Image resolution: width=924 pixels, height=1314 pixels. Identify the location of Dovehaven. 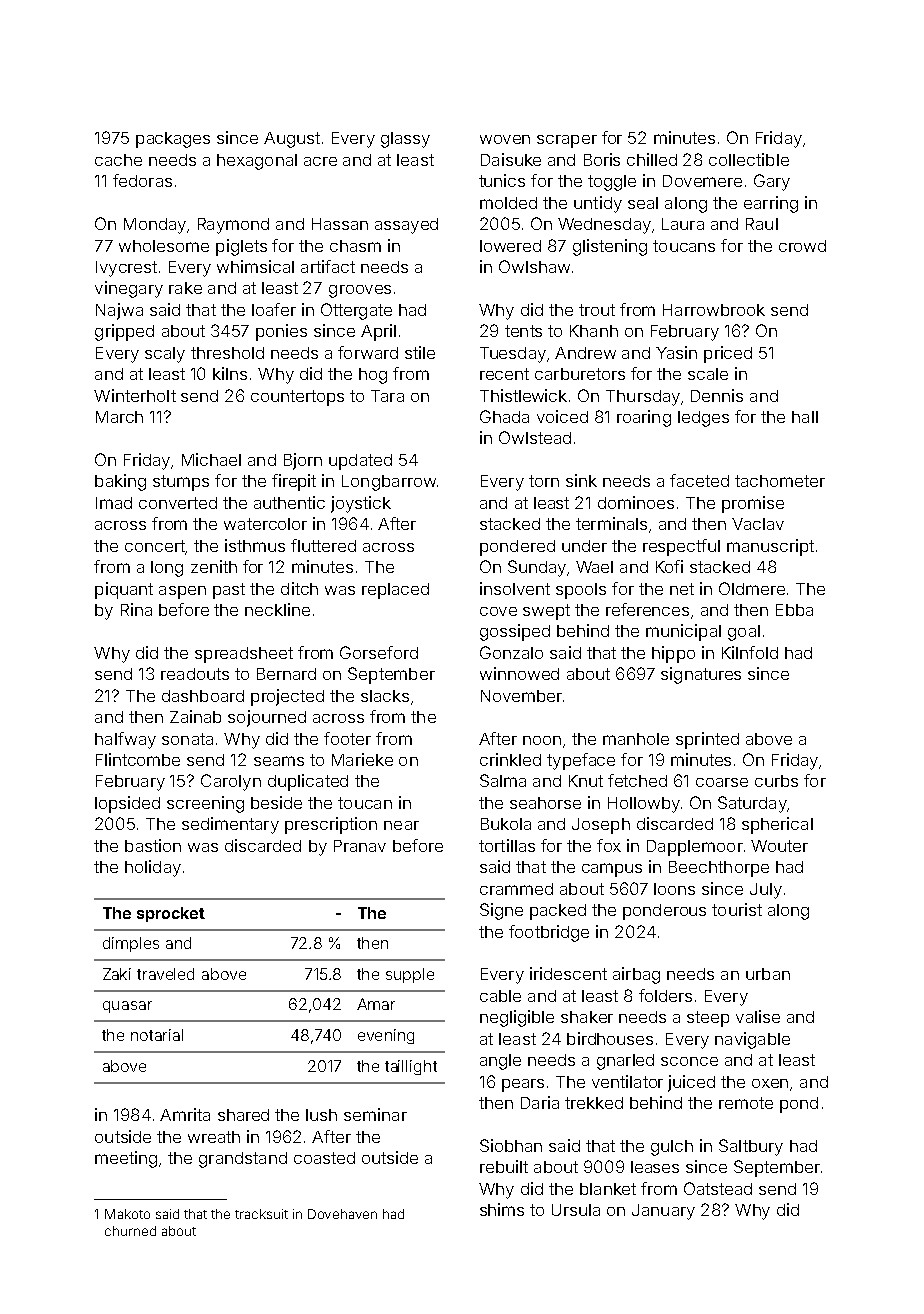
(342, 1214).
